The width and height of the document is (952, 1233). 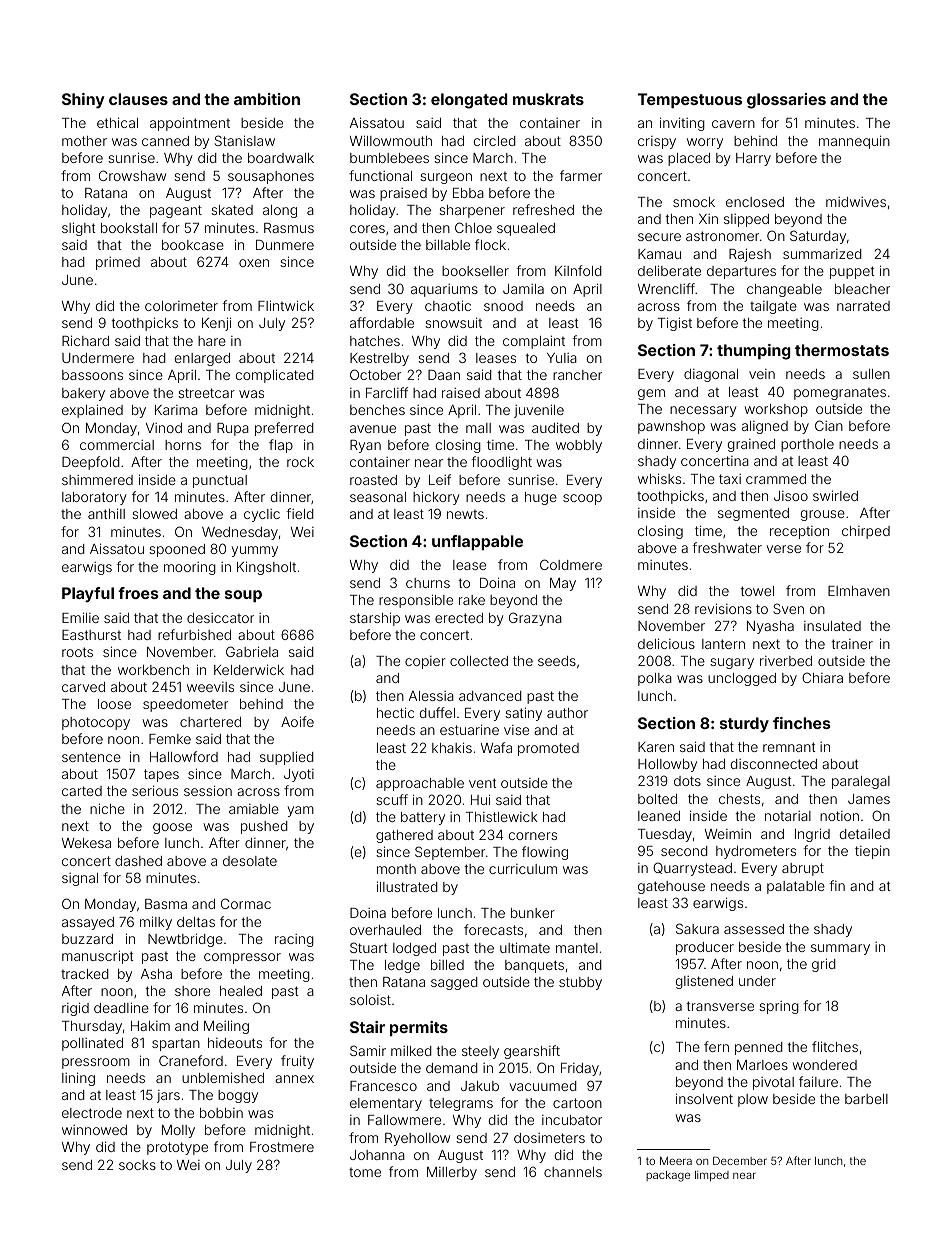 I want to click on audited, so click(x=555, y=427).
